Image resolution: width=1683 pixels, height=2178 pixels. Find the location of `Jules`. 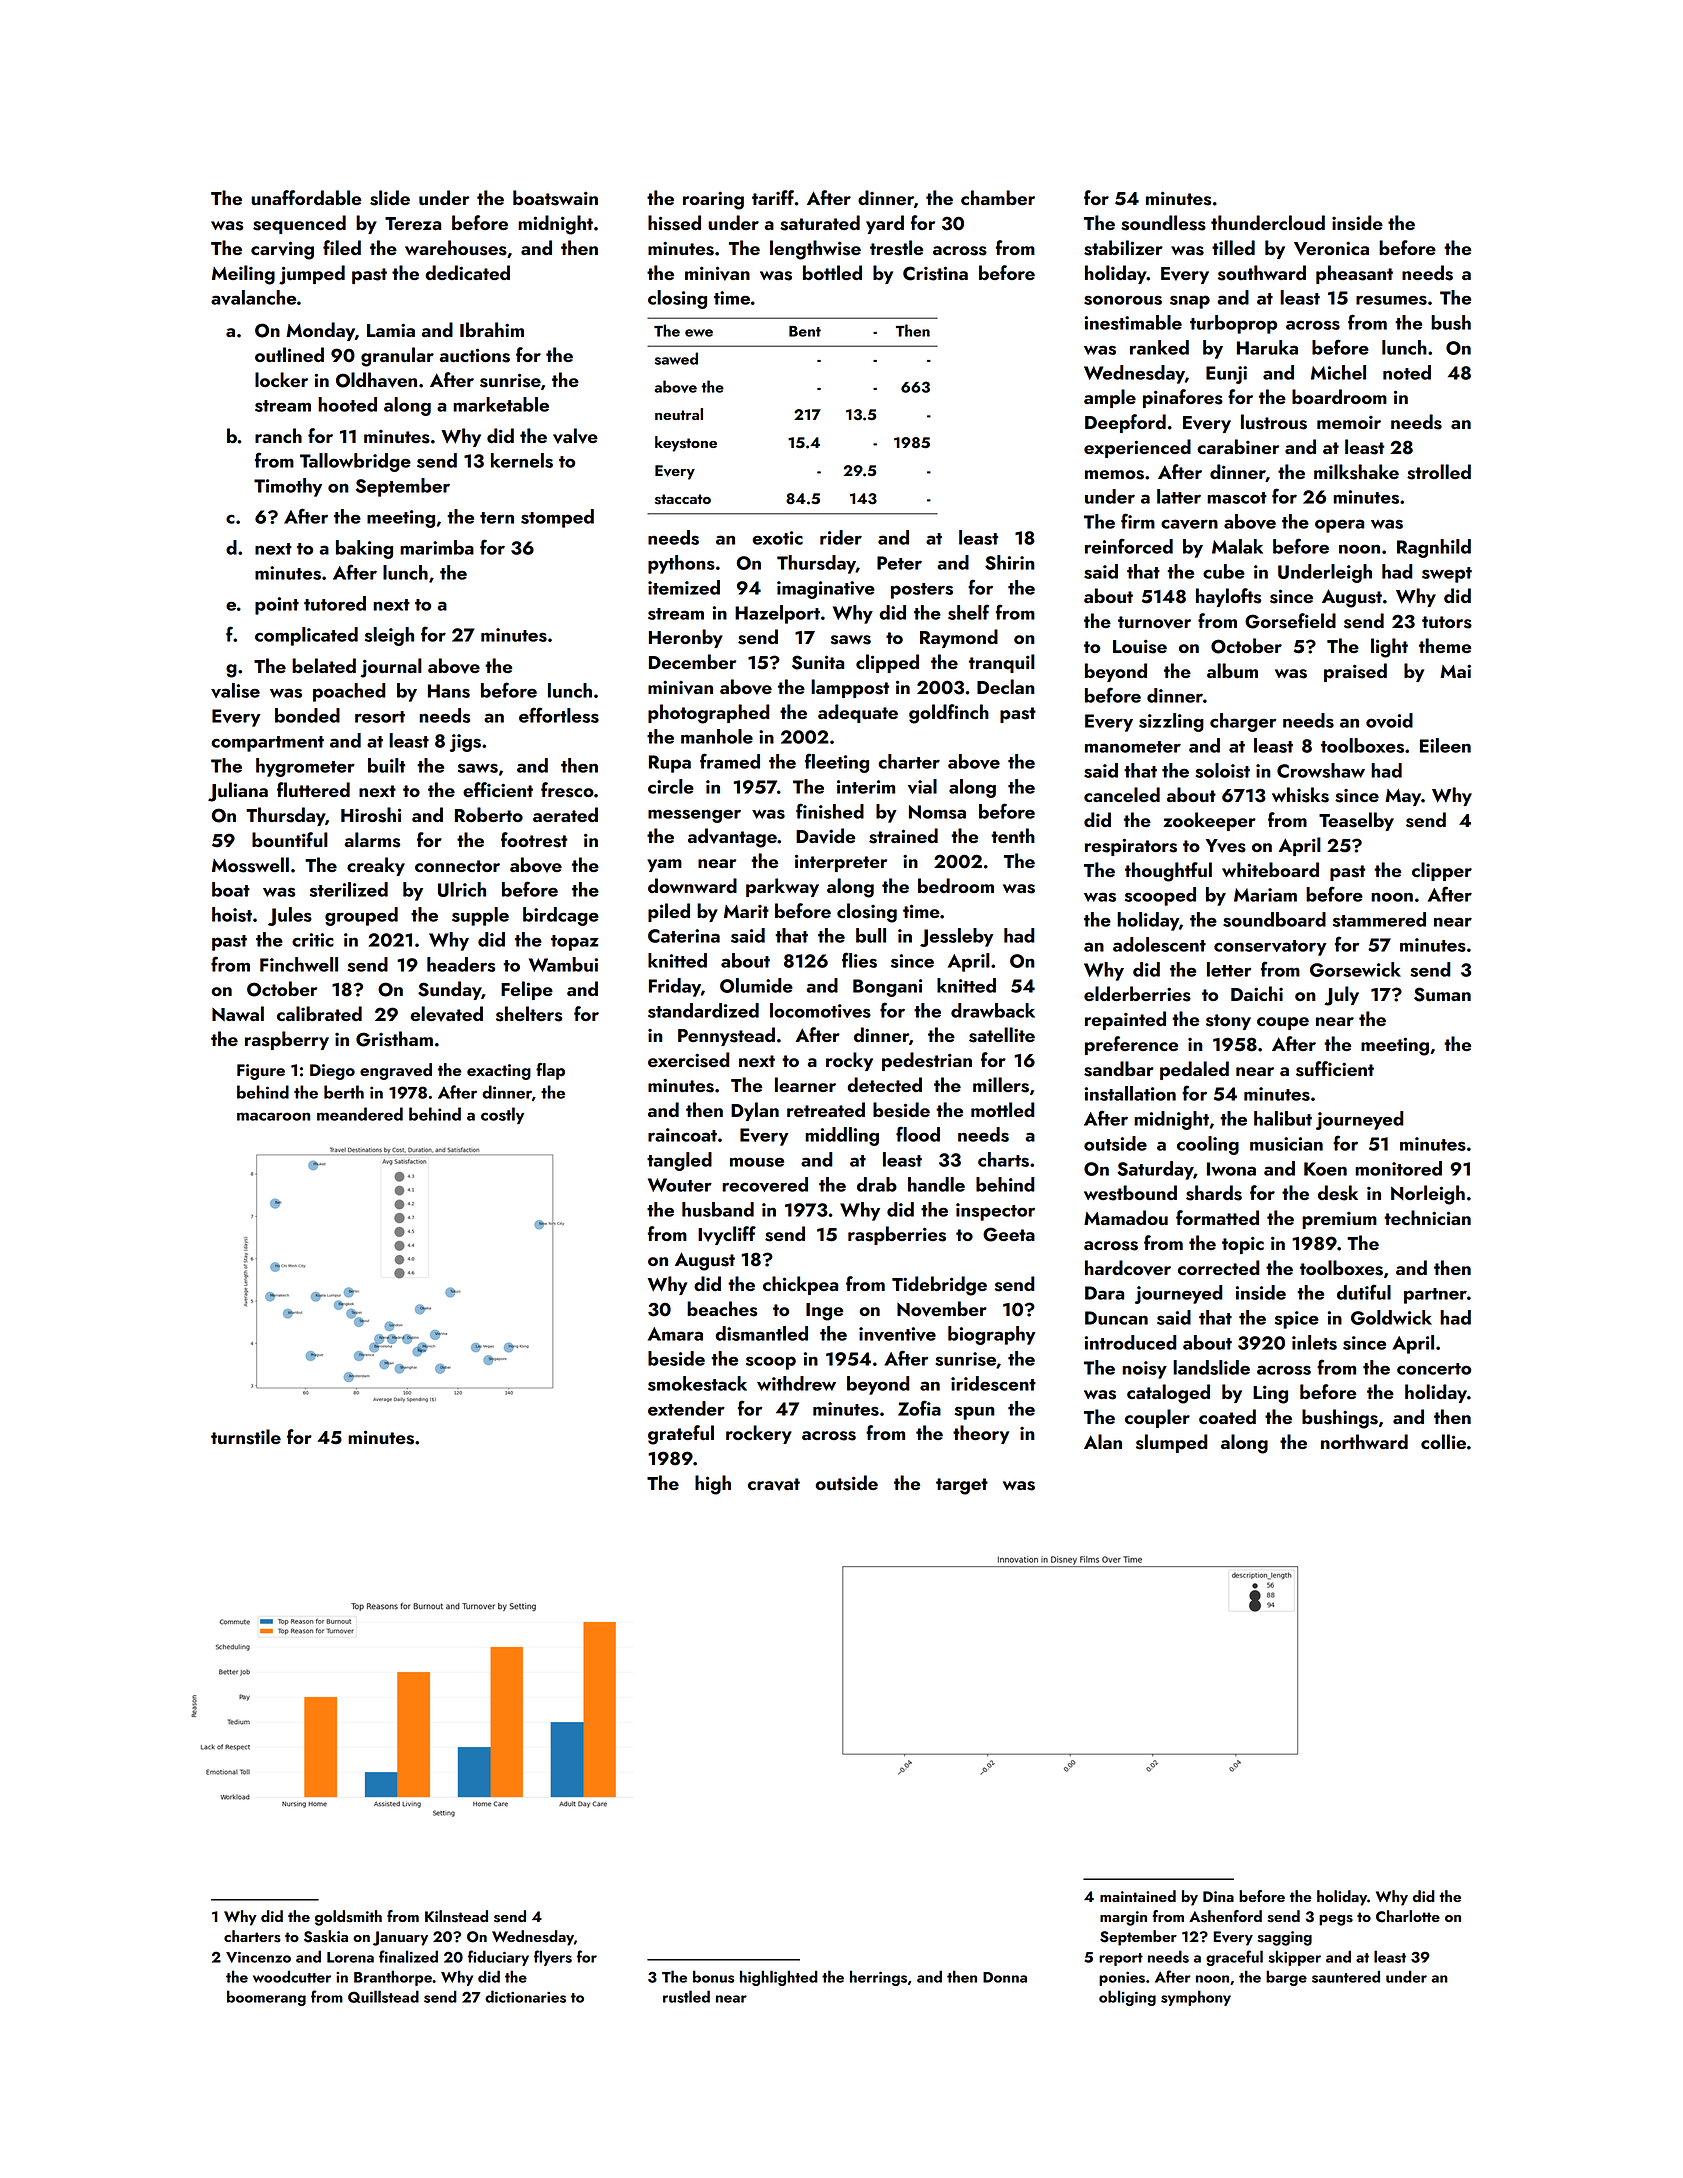

Jules is located at coordinates (290, 916).
